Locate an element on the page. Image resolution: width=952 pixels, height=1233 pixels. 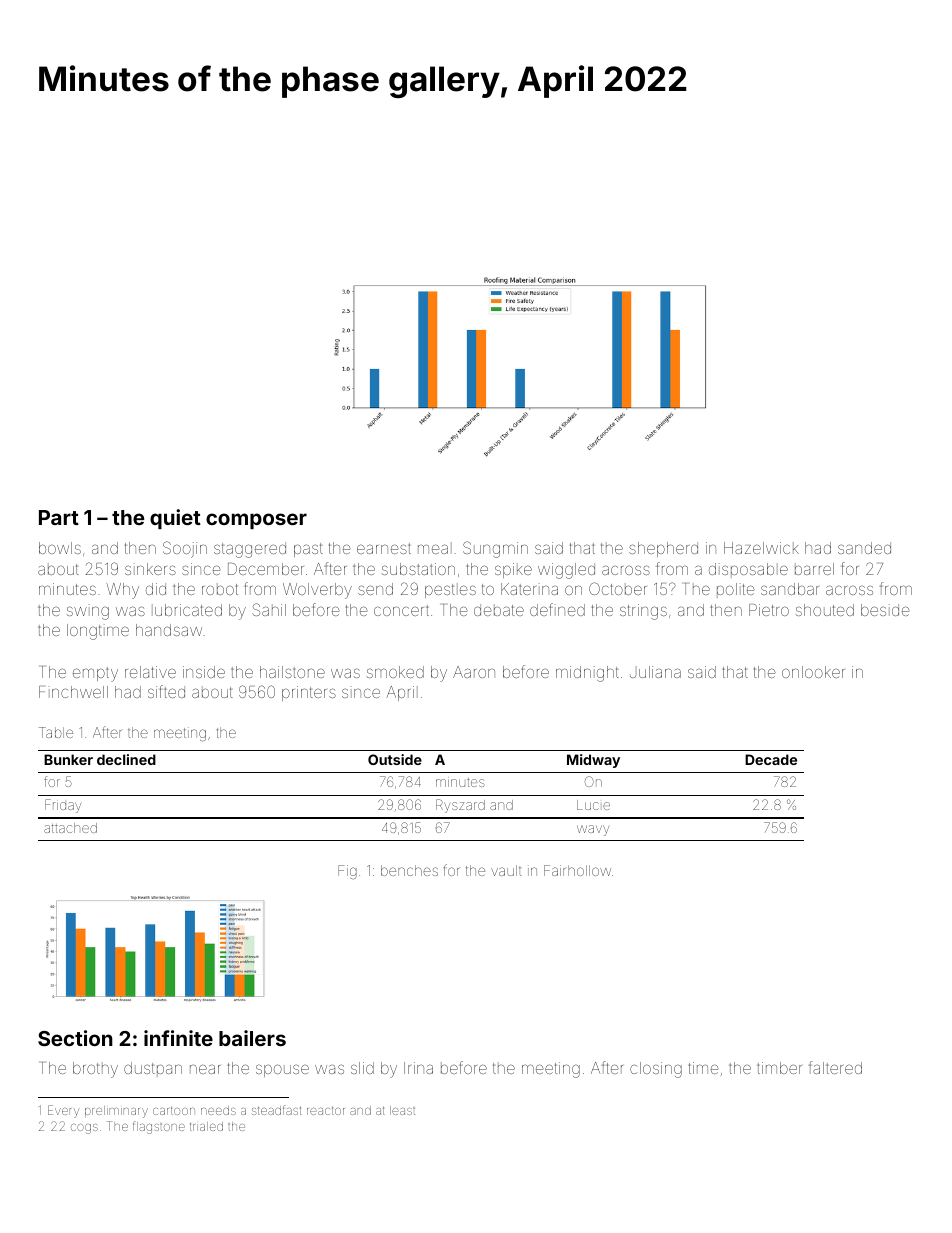
Irina is located at coordinates (418, 1068).
